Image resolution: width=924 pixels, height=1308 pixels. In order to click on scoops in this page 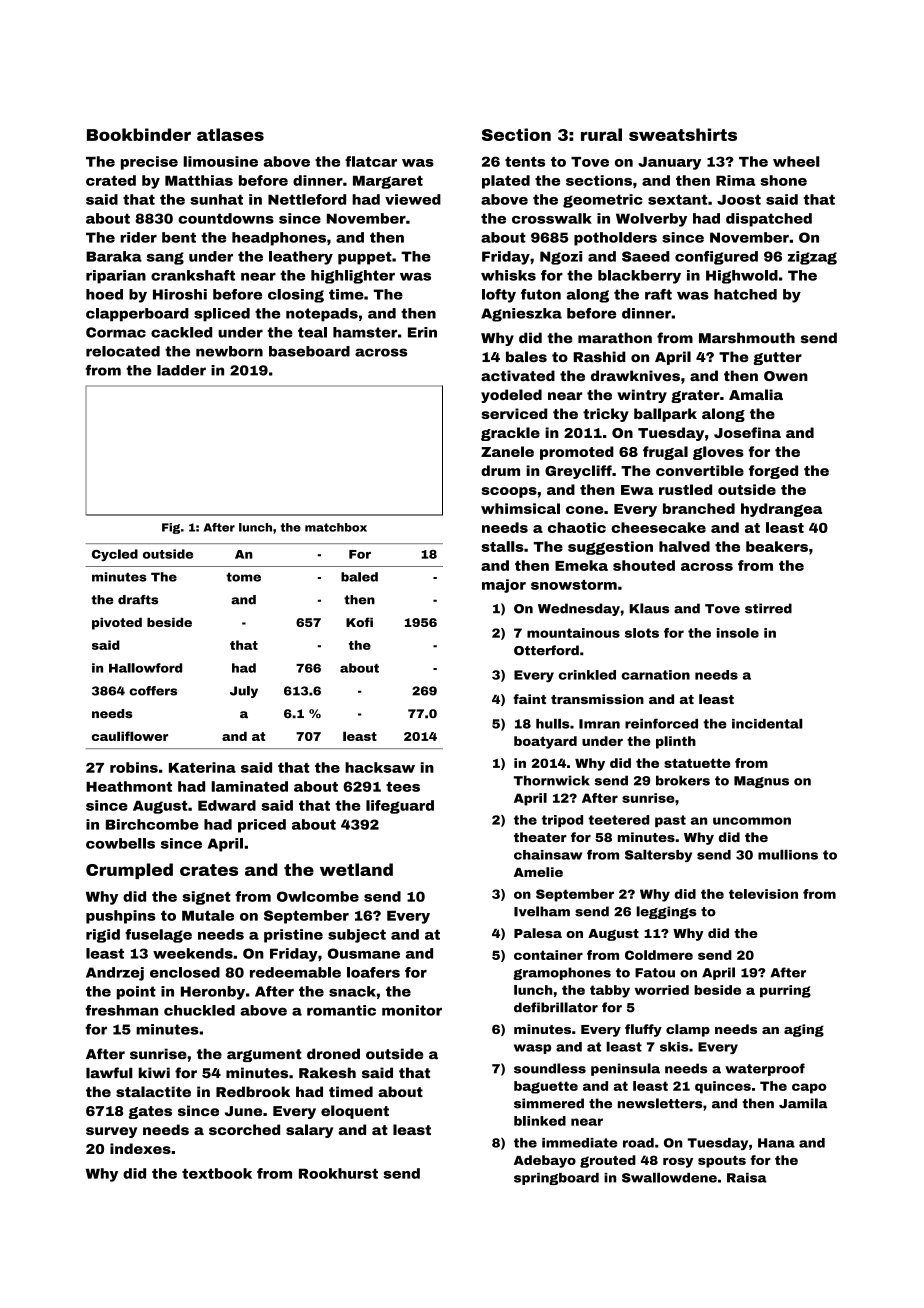, I will do `click(509, 492)`.
